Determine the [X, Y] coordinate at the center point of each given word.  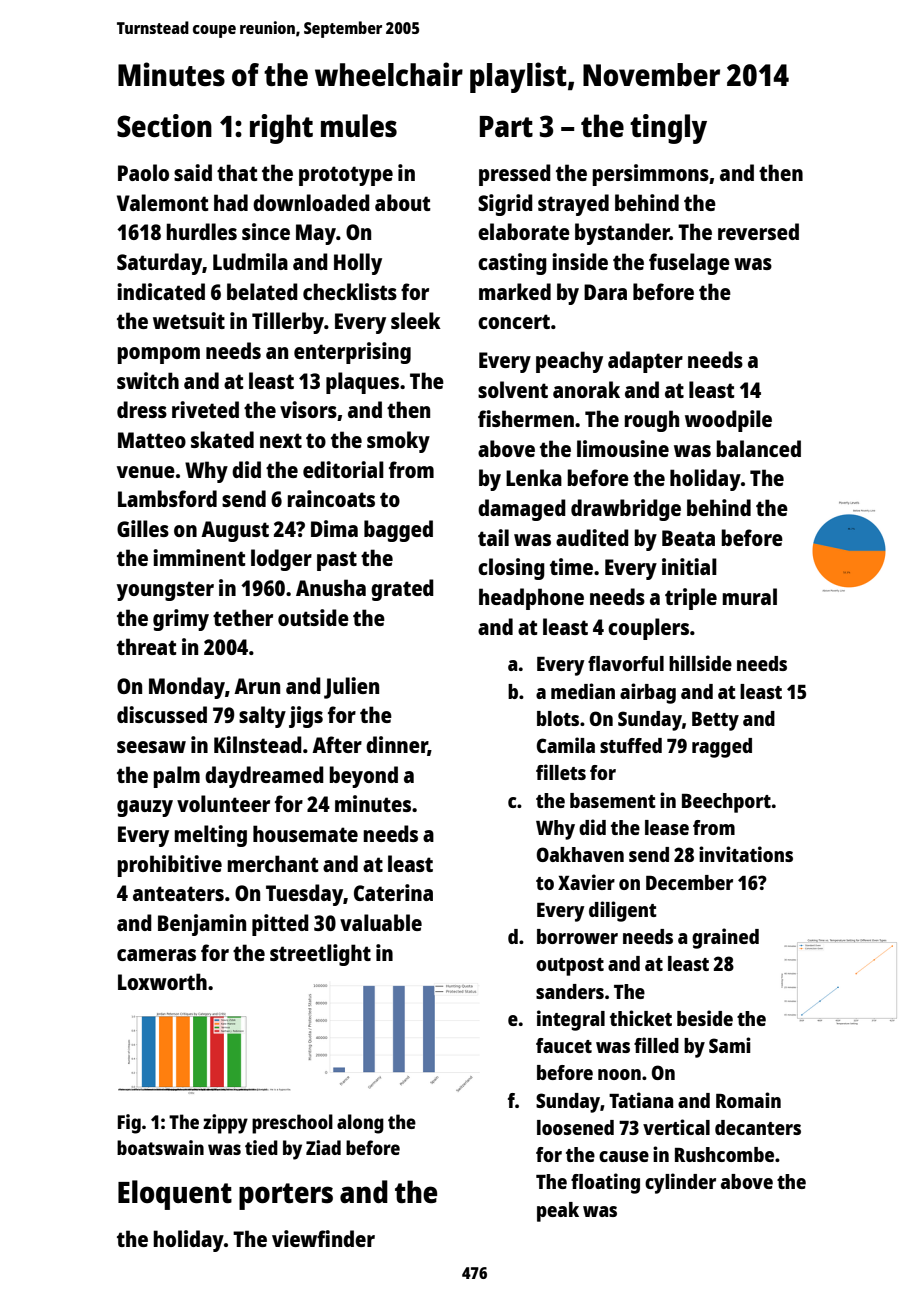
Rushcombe [724, 1154]
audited [592, 537]
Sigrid [505, 205]
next [281, 440]
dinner [397, 746]
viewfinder [323, 1238]
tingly [668, 129]
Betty [715, 721]
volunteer [223, 803]
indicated [161, 291]
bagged [398, 531]
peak [558, 1212]
